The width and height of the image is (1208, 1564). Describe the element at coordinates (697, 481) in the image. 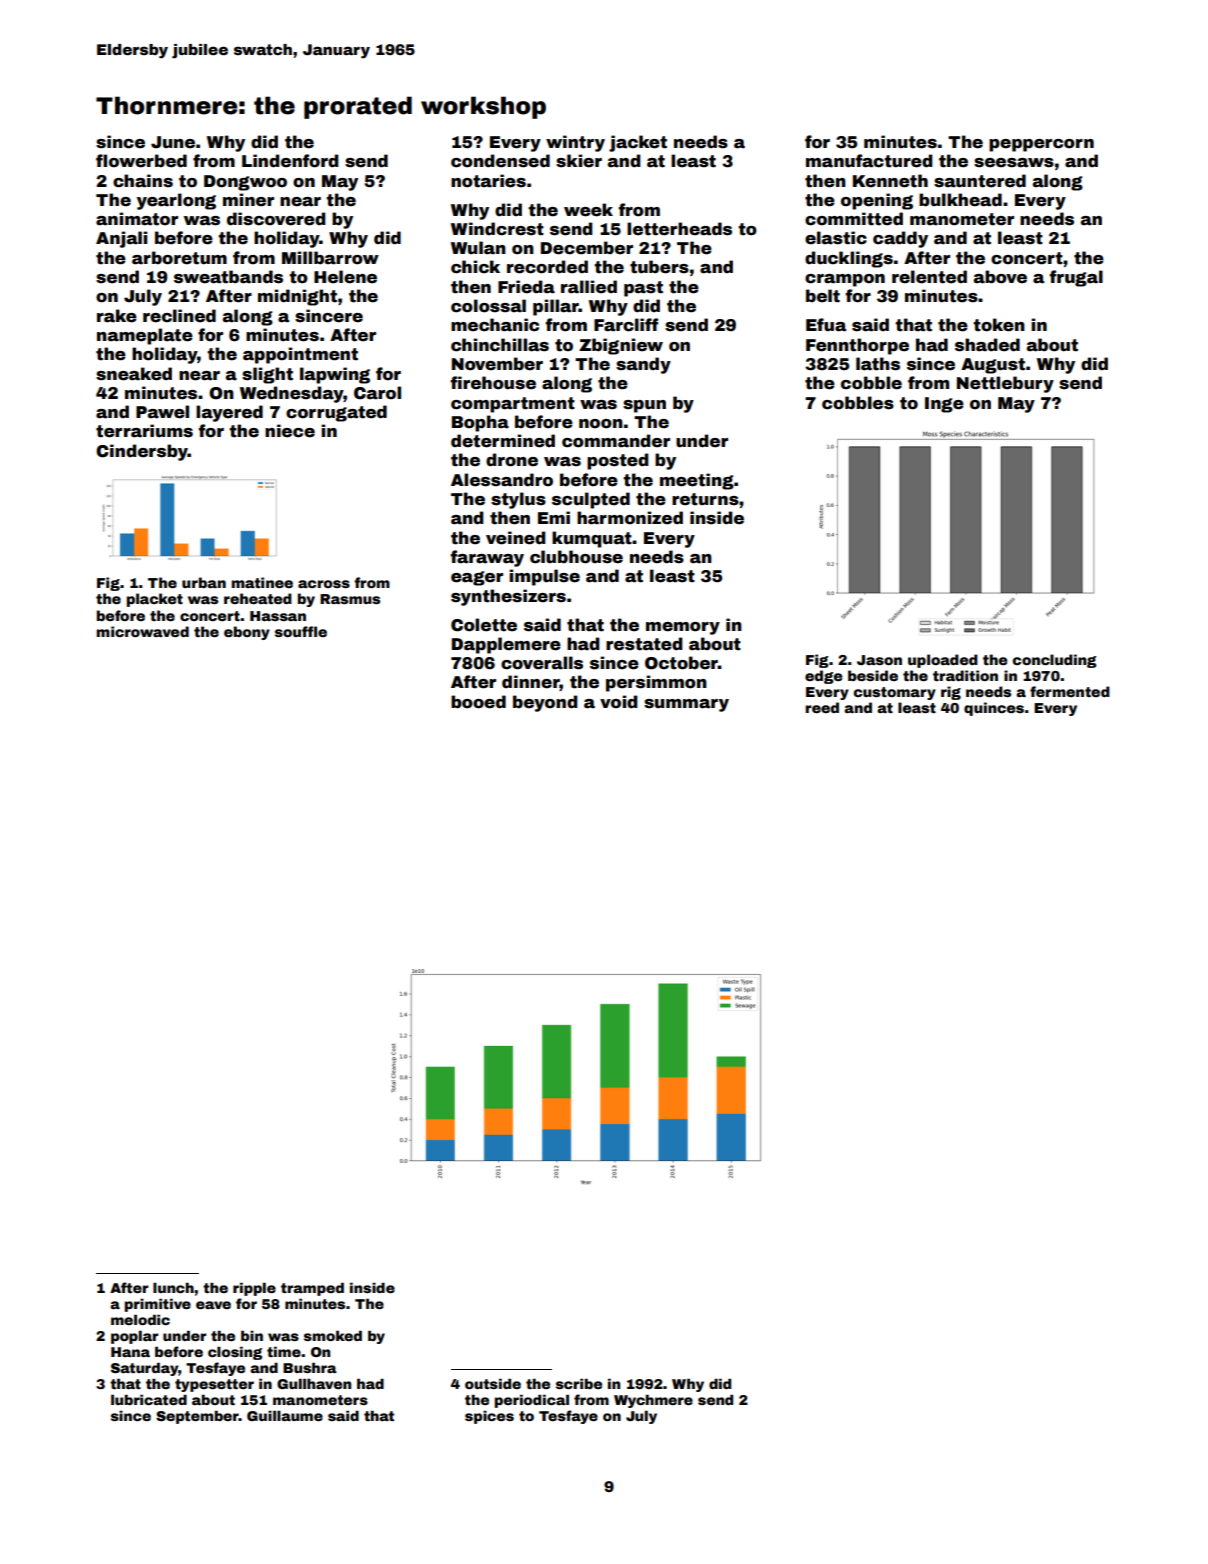

I see `meeting` at that location.
